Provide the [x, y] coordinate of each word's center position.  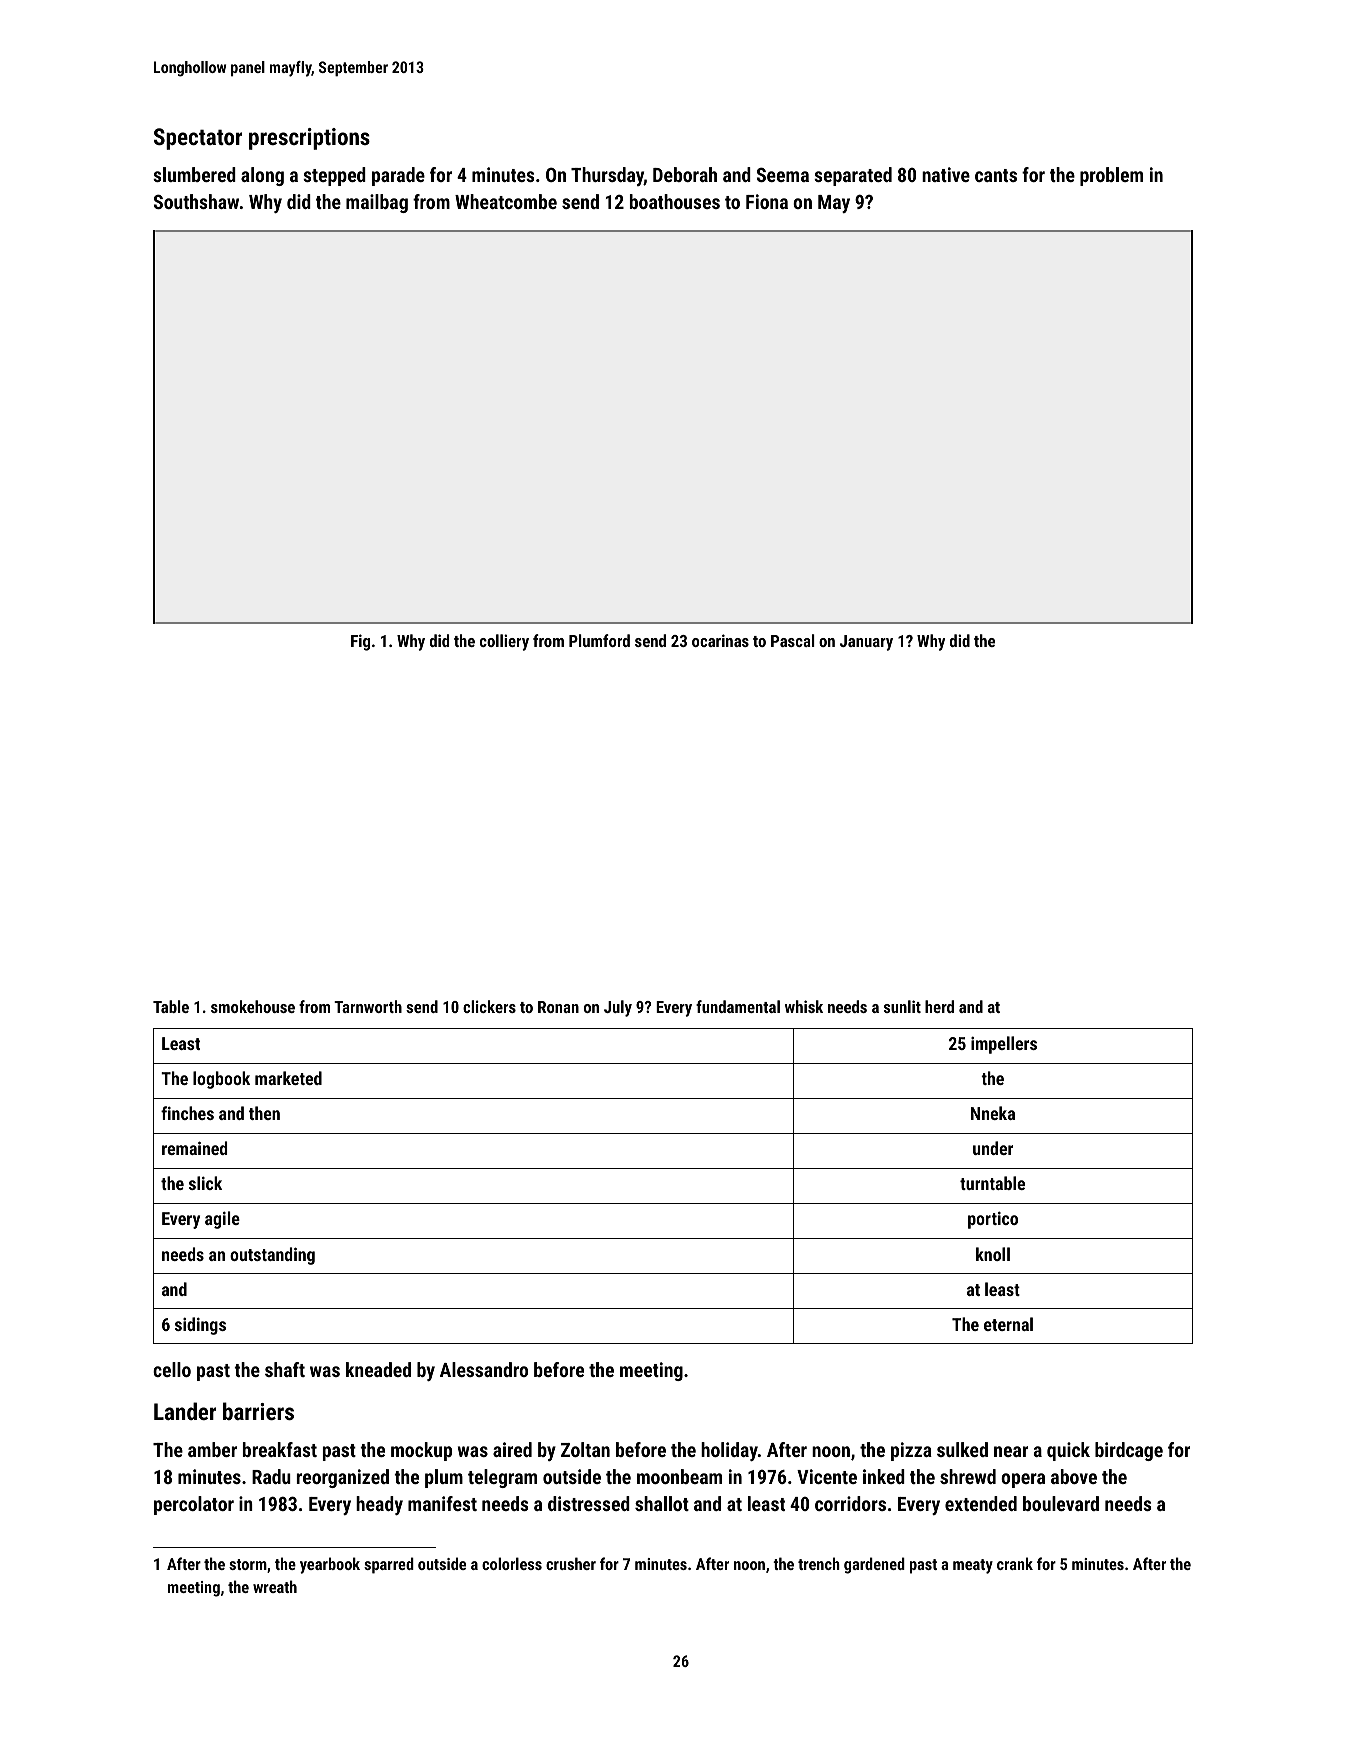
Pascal [793, 640]
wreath [275, 1586]
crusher [571, 1563]
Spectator [198, 139]
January [866, 643]
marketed [288, 1078]
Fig [360, 642]
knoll [993, 1254]
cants [996, 175]
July [618, 1008]
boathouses [675, 201]
